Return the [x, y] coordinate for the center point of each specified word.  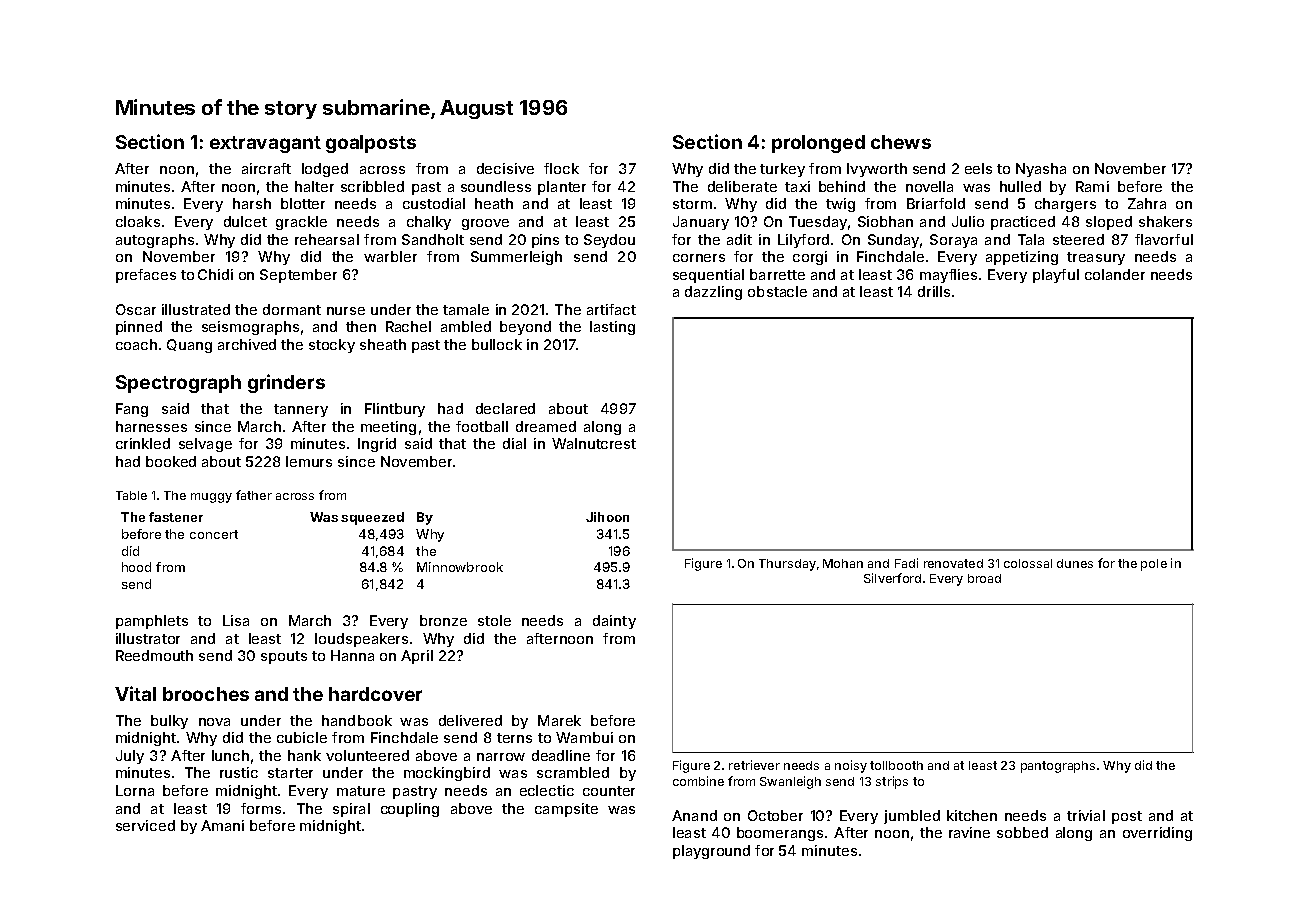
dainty [614, 622]
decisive [505, 168]
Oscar [136, 309]
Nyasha [1041, 170]
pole [1154, 565]
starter [290, 773]
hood [136, 567]
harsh [252, 203]
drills [934, 291]
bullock [497, 344]
